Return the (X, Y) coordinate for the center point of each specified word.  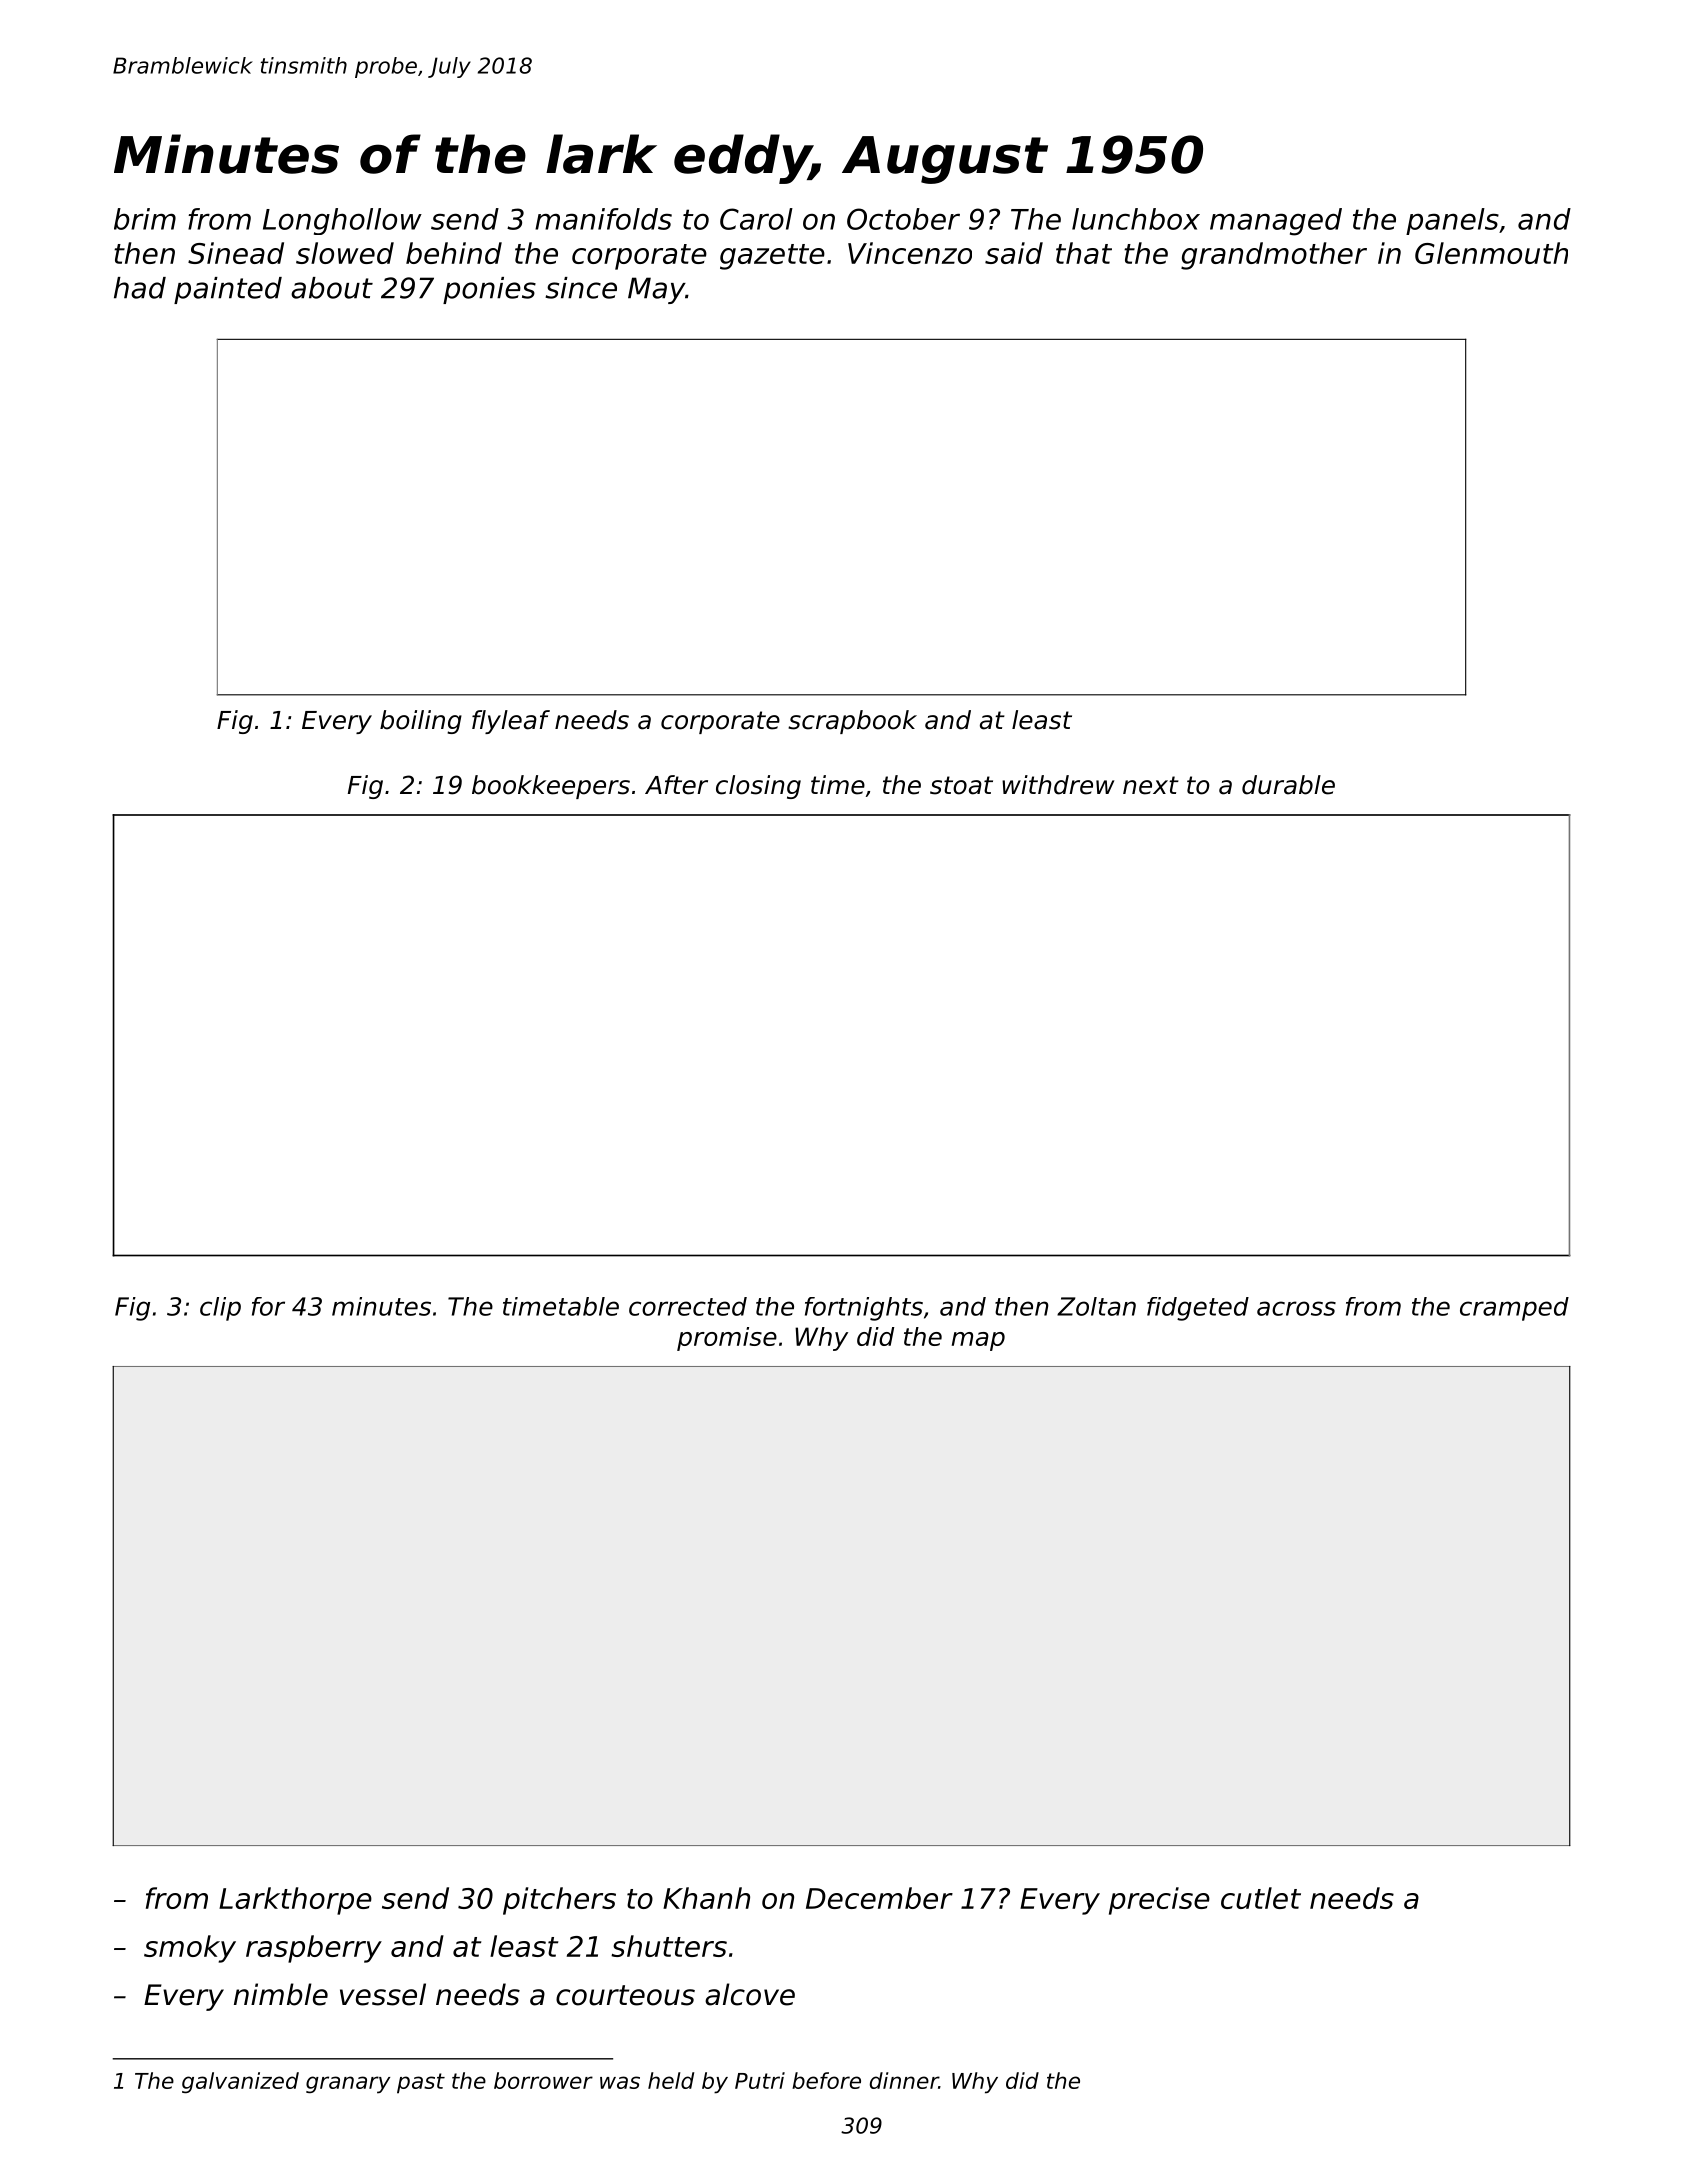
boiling (421, 722)
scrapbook (852, 722)
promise (727, 1339)
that (1084, 253)
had (140, 288)
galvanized (240, 2082)
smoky (190, 1949)
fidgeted (1198, 1309)
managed (1276, 222)
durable (1288, 785)
